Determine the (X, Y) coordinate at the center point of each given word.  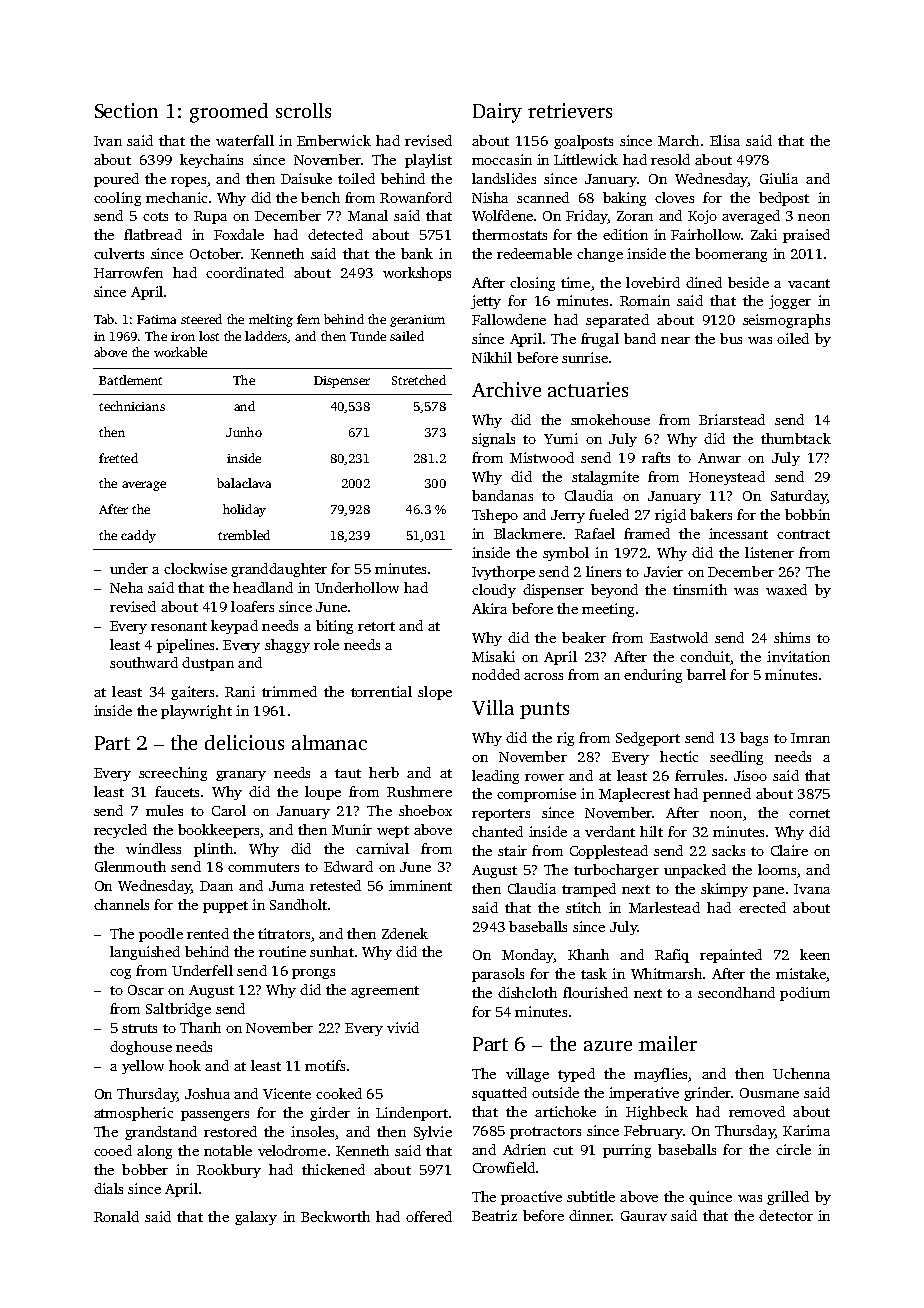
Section (126, 110)
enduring (653, 676)
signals (493, 440)
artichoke (565, 1111)
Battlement (130, 380)
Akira (489, 608)
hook (185, 1065)
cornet (809, 813)
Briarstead (732, 419)
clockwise (195, 568)
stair (512, 850)
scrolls (303, 110)
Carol (229, 810)
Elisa (725, 140)
